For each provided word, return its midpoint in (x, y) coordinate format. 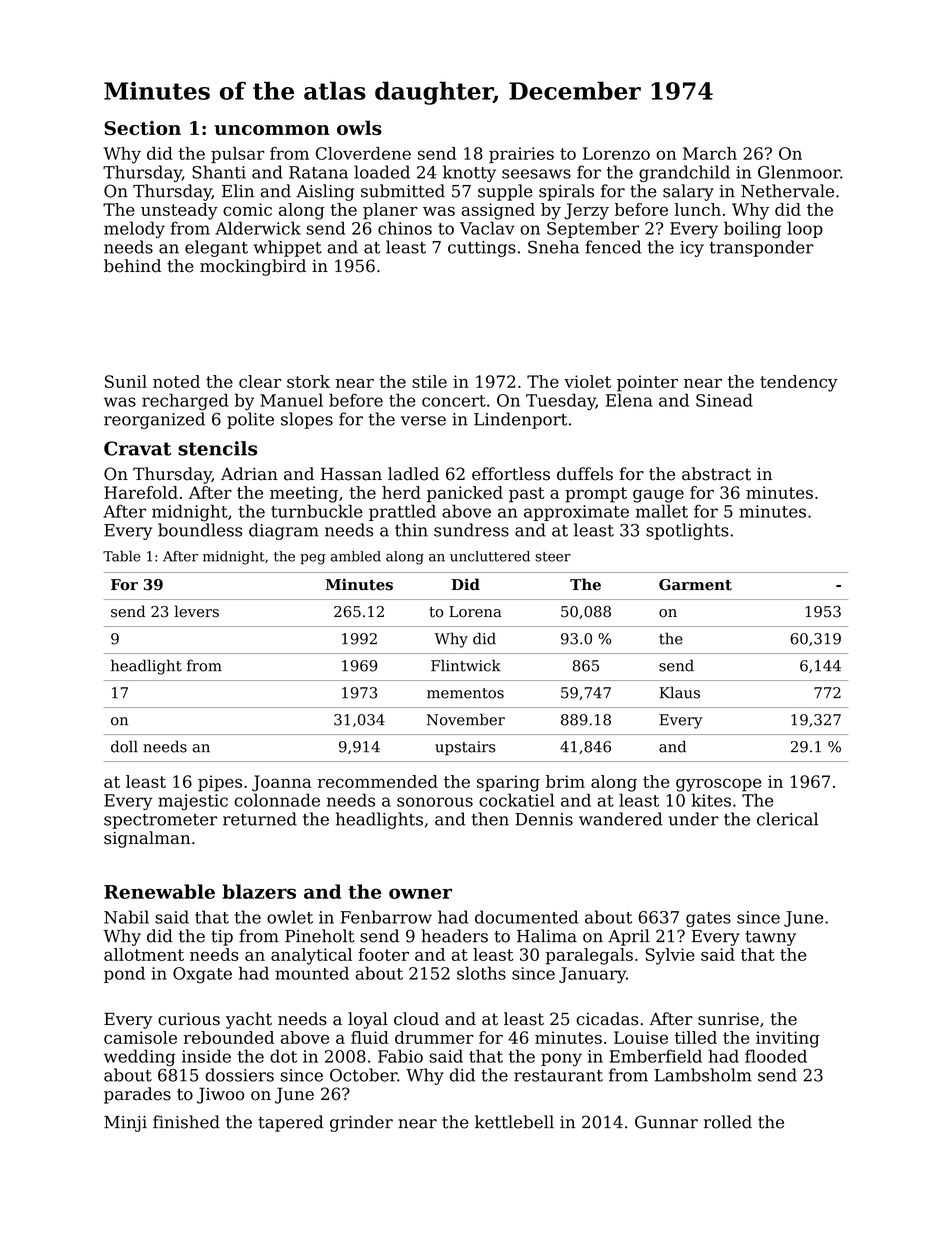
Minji (125, 1124)
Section (142, 128)
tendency (799, 383)
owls (359, 127)
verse (423, 421)
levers (196, 611)
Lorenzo (616, 153)
